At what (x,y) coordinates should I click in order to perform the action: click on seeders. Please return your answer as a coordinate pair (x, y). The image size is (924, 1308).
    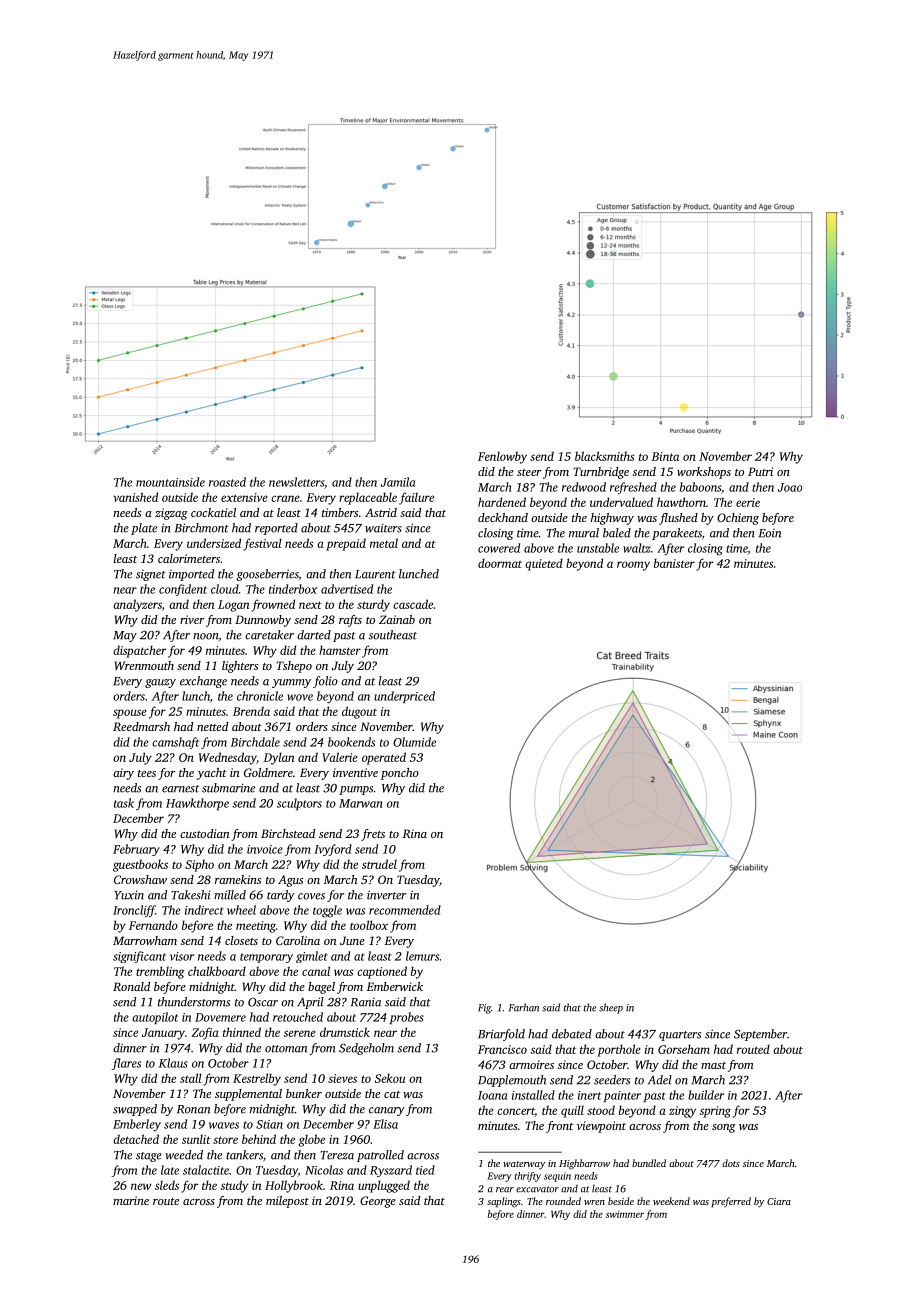
    Looking at the image, I should click on (612, 1080).
